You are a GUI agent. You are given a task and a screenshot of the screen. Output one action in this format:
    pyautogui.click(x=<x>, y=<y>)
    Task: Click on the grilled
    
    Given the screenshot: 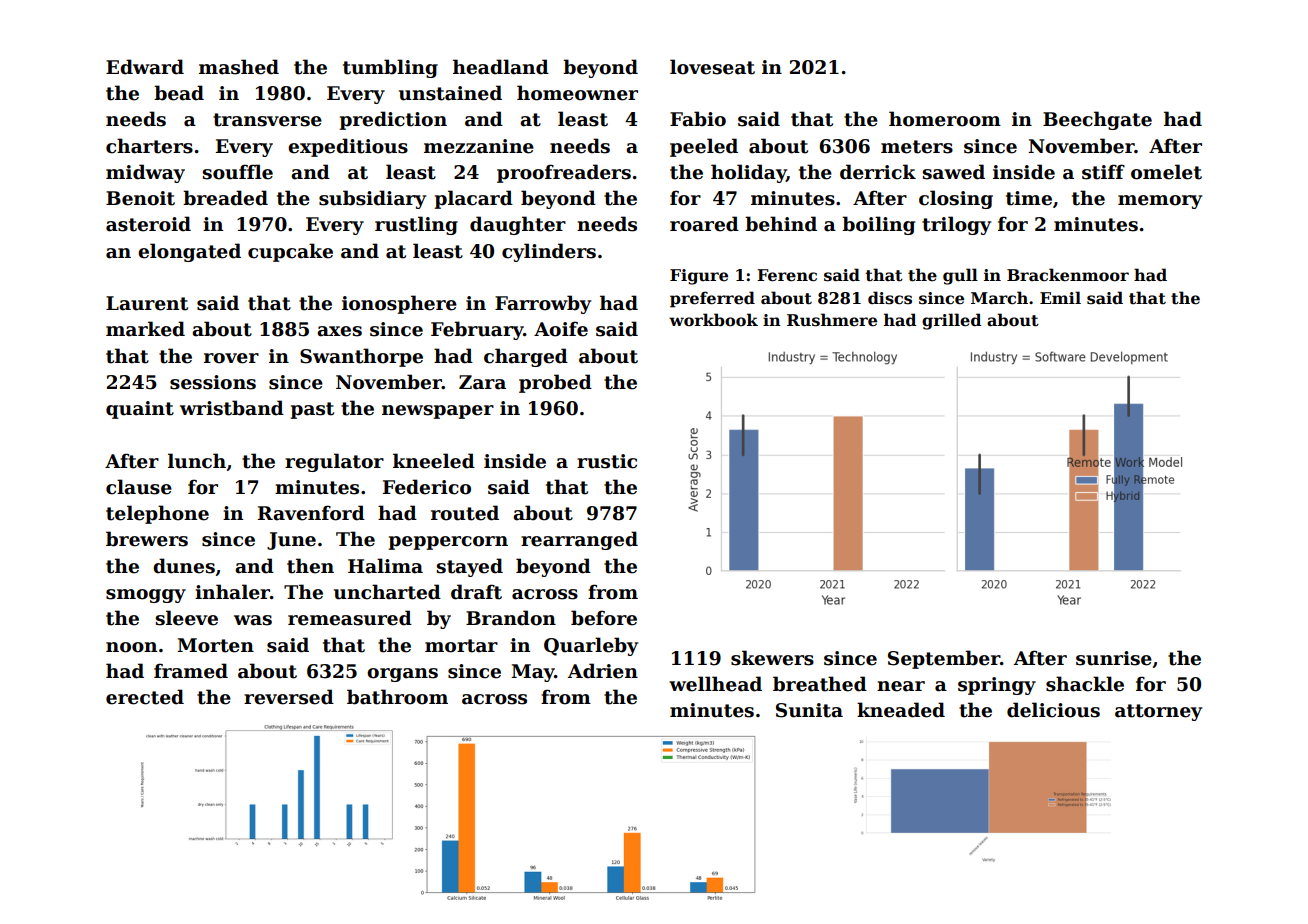 What is the action you would take?
    pyautogui.click(x=952, y=321)
